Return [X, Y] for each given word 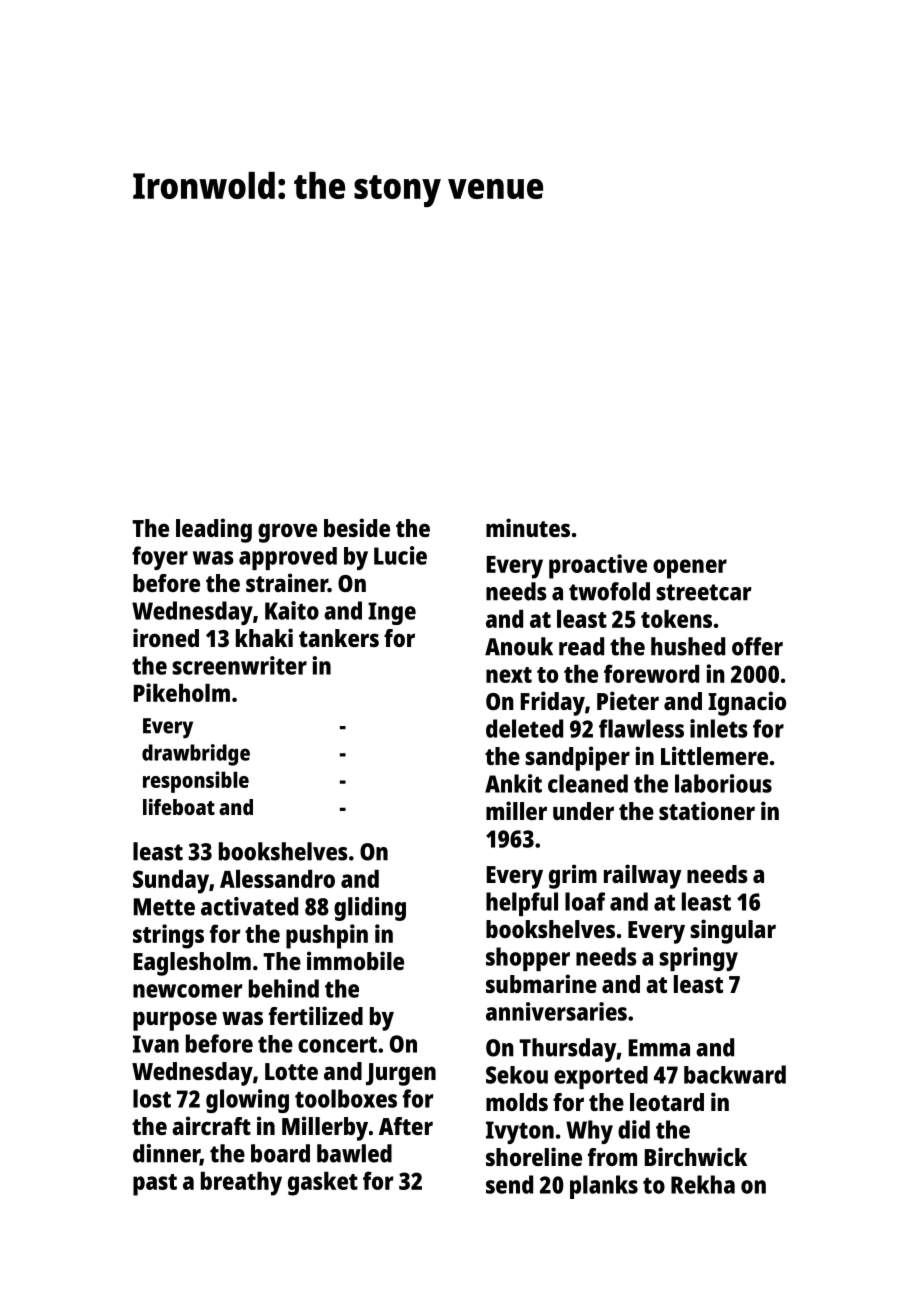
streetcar [704, 592]
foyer [160, 558]
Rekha [703, 1184]
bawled [354, 1153]
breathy [241, 1184]
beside [357, 527]
